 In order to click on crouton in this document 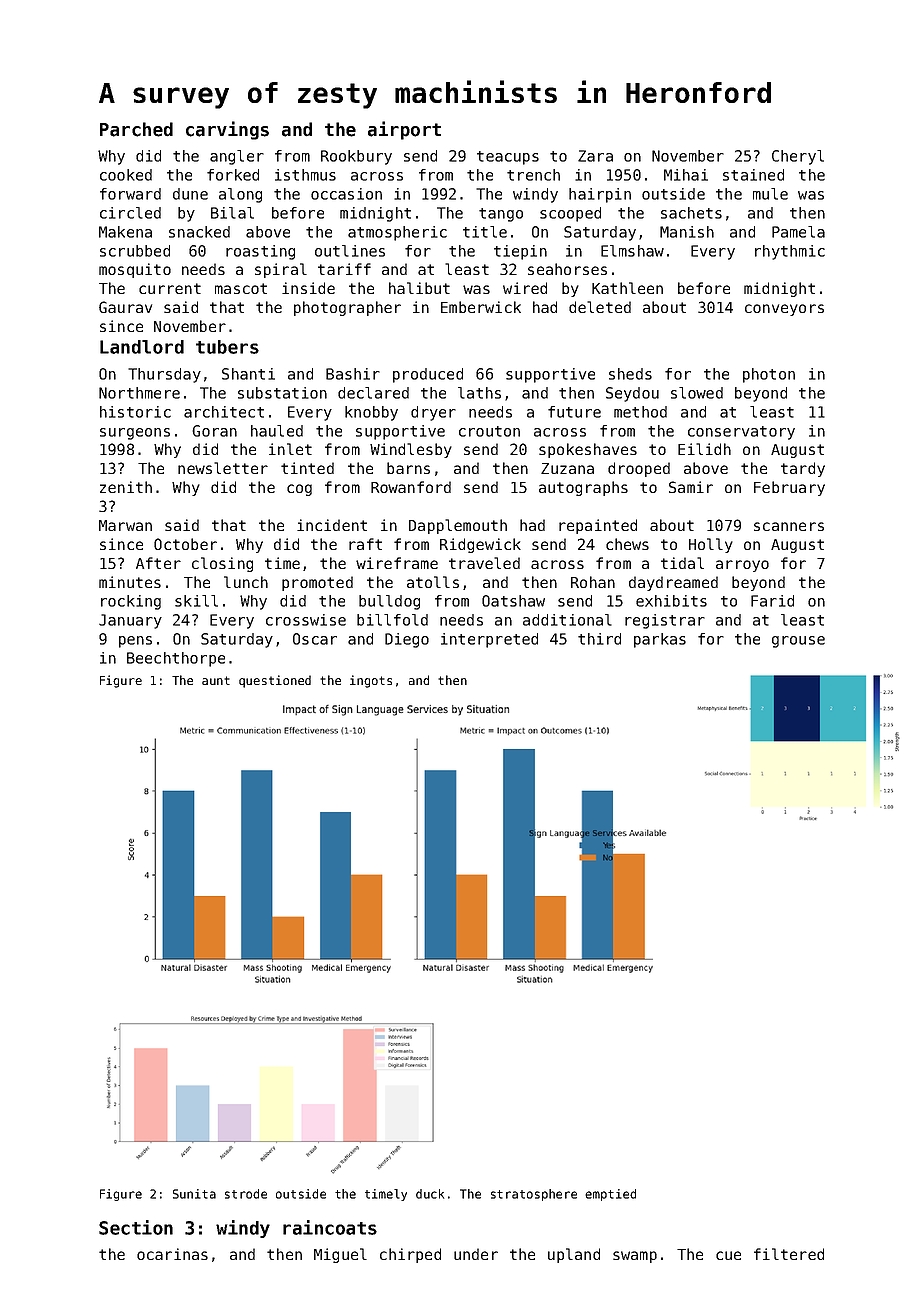, I will do `click(489, 431)`.
